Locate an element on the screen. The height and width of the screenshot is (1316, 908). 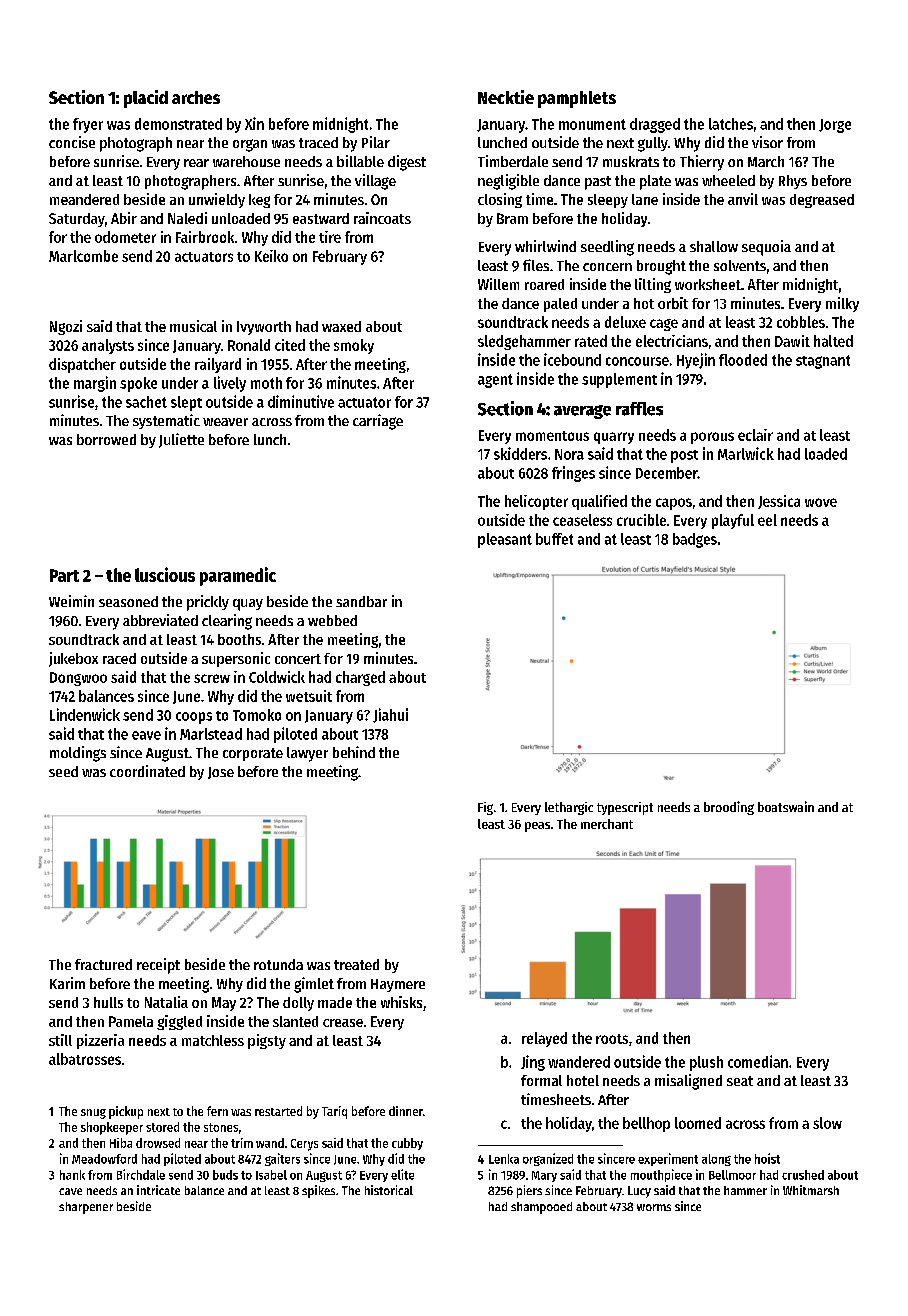
placid is located at coordinates (146, 99).
